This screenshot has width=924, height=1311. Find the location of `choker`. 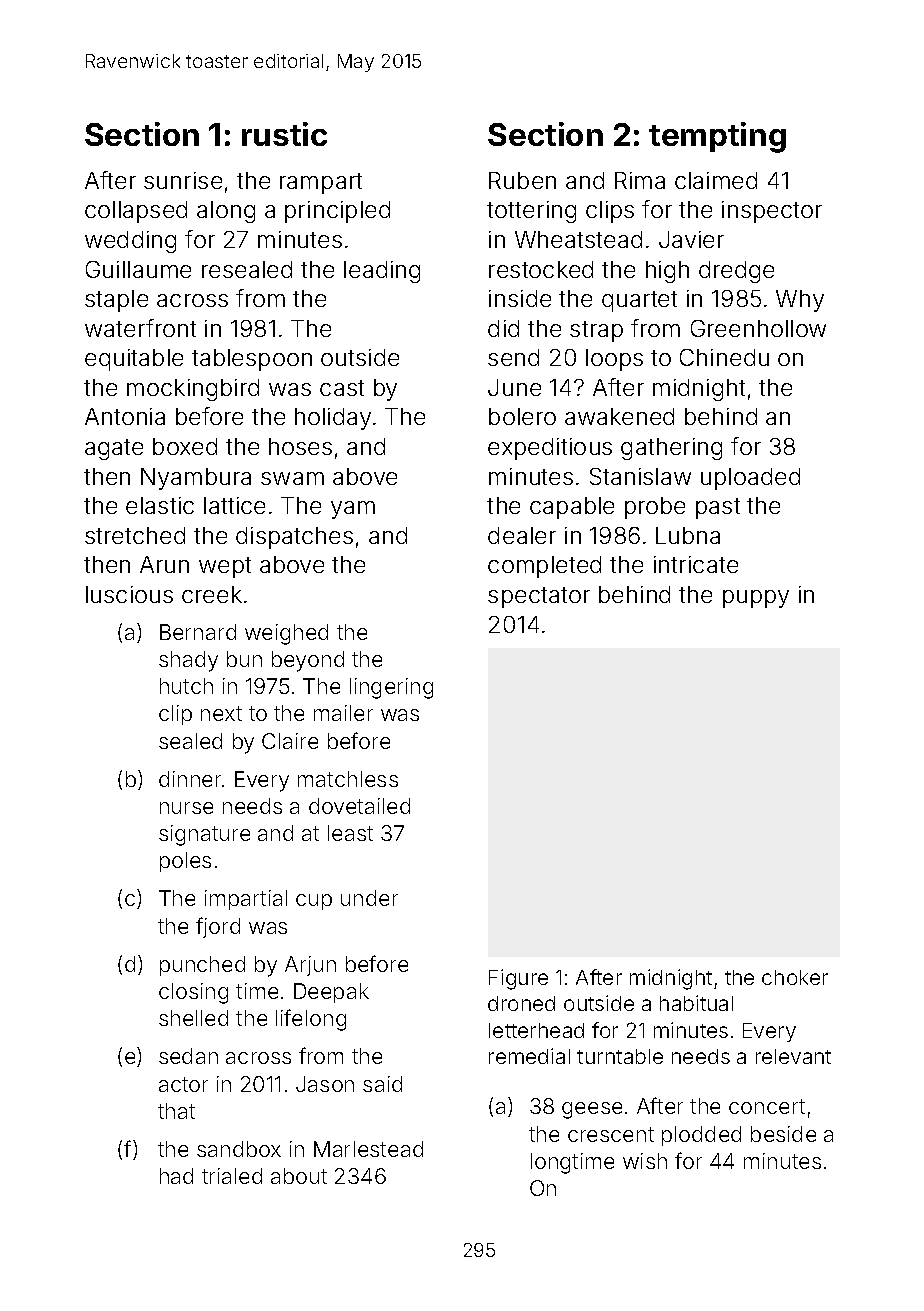

choker is located at coordinates (795, 977).
